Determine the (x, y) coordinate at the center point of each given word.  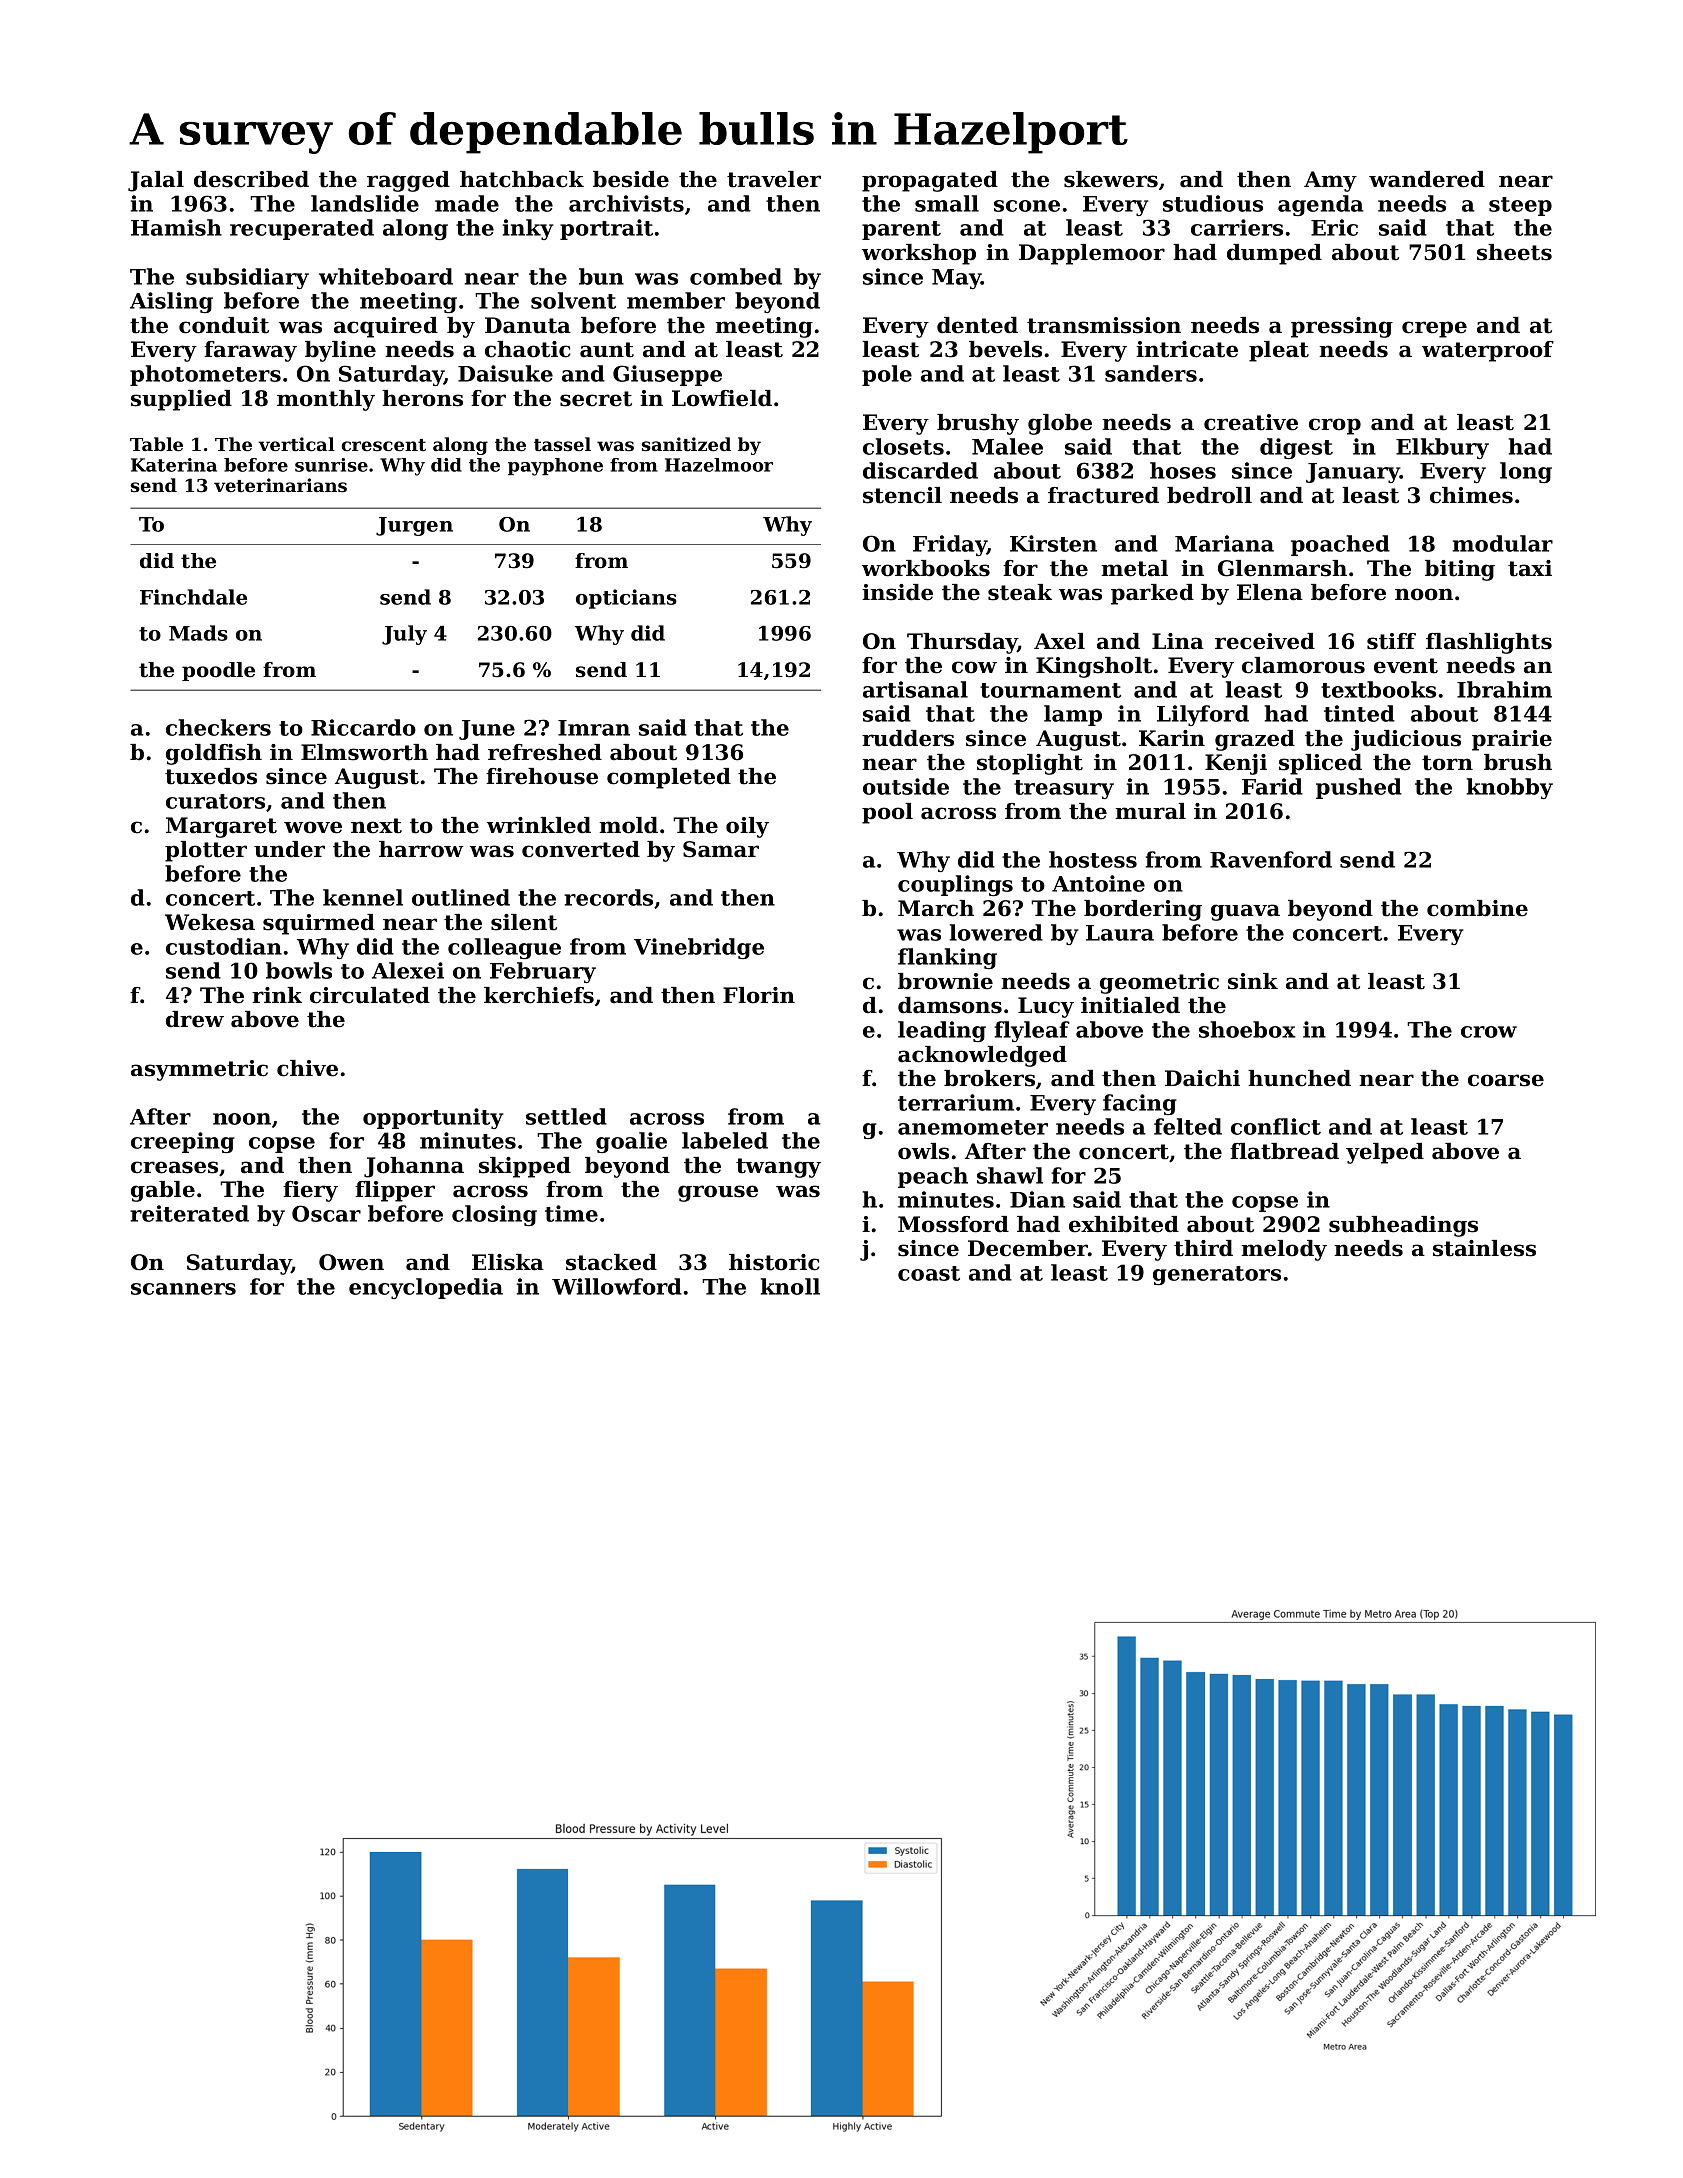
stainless (1484, 1248)
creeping (183, 1142)
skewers (1111, 179)
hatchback (522, 179)
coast (929, 1273)
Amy (1330, 181)
